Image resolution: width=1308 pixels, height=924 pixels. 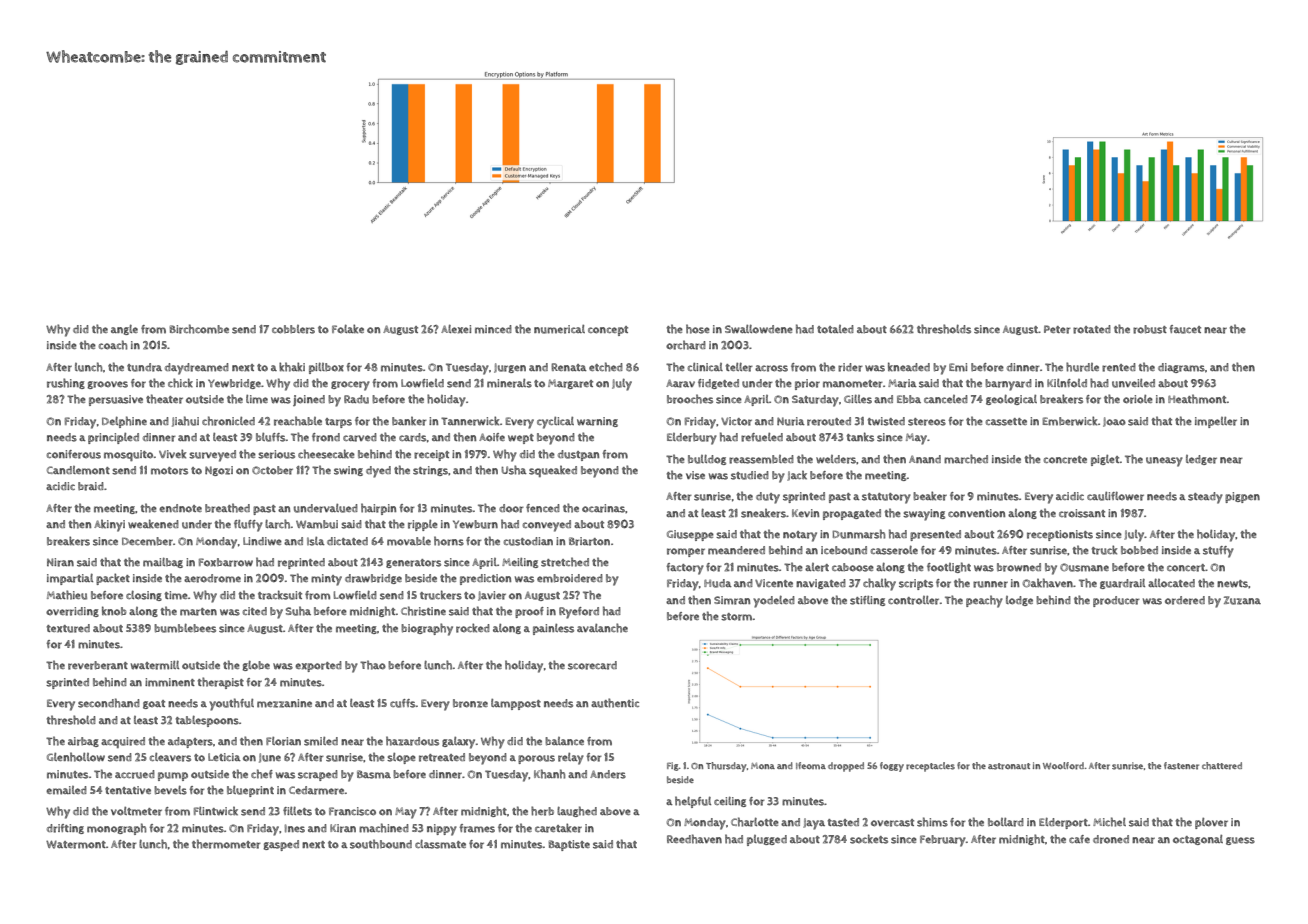 What do you see at coordinates (124, 422) in the screenshot?
I see `Delphine` at bounding box center [124, 422].
